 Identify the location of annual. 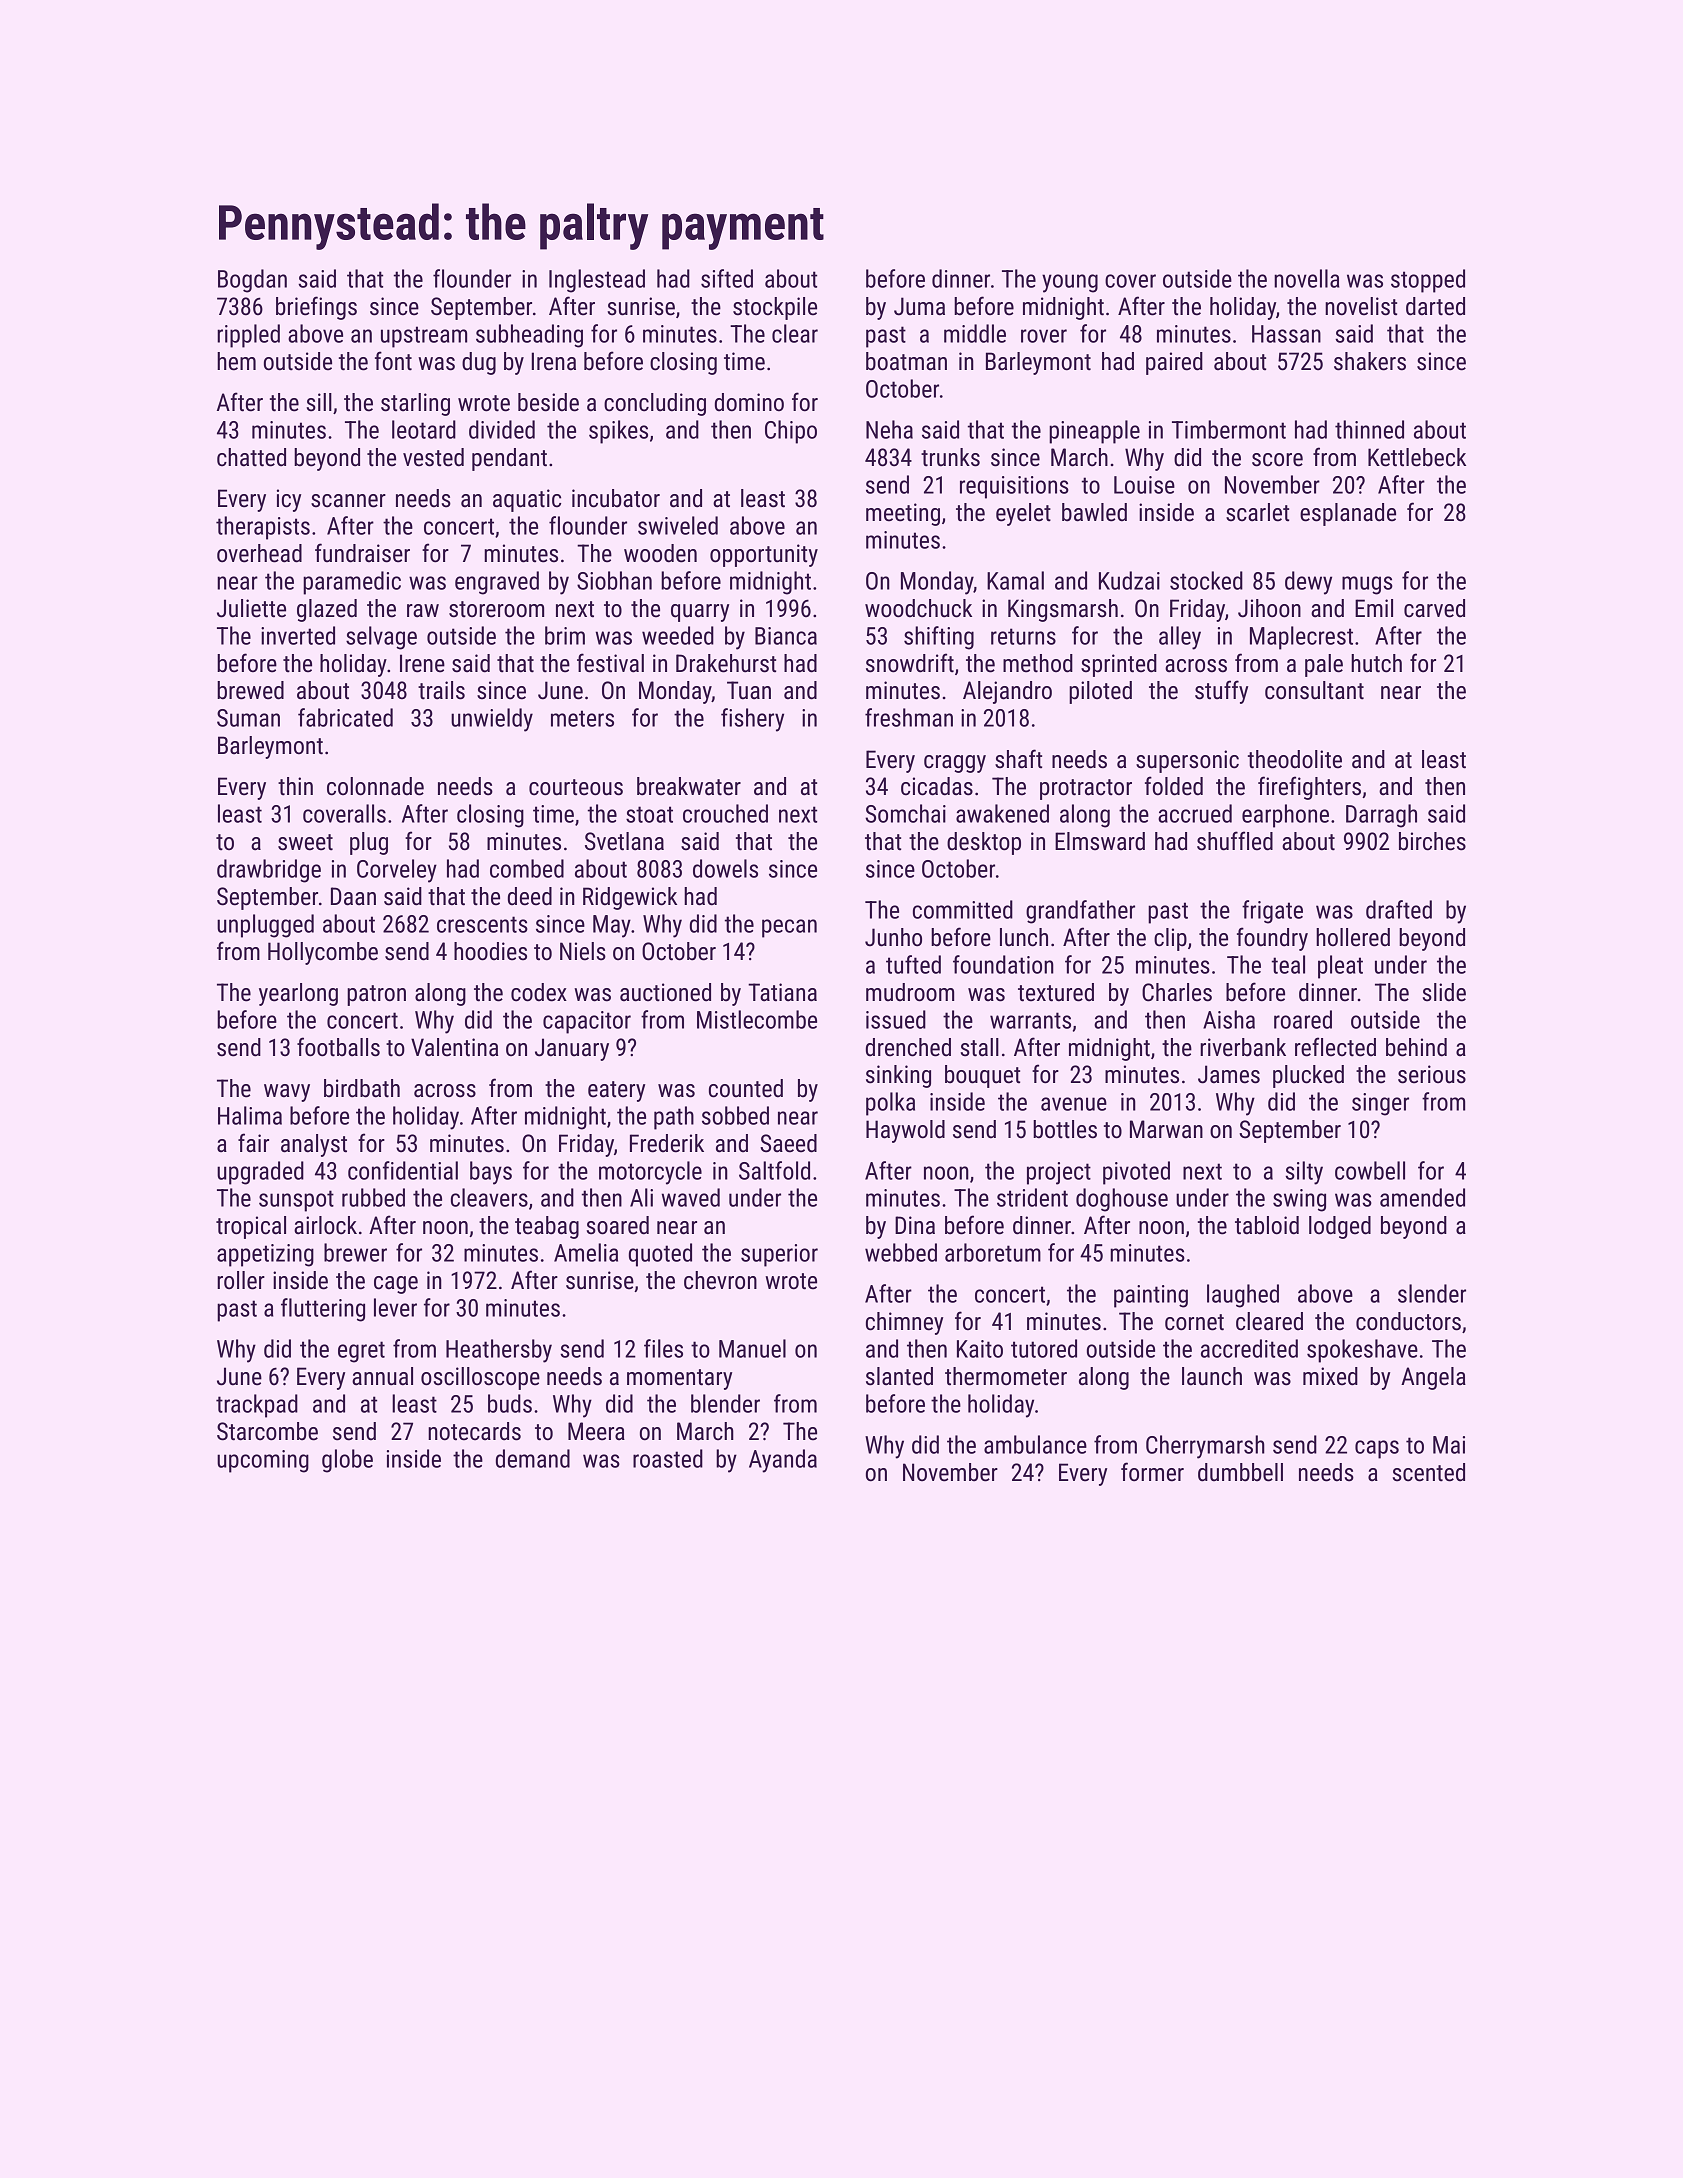
(382, 1376).
